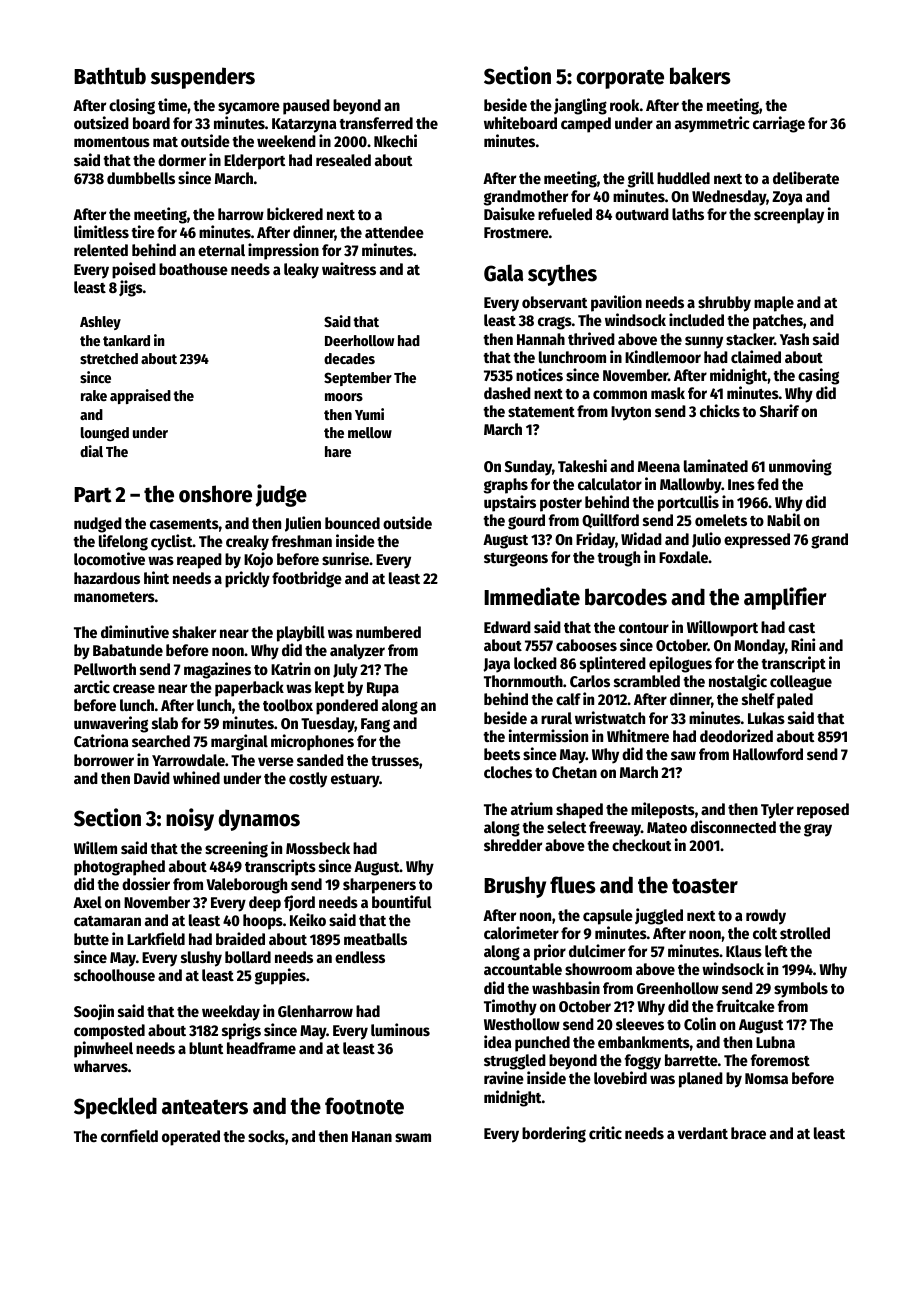 This screenshot has height=1311, width=924. I want to click on photographed, so click(119, 868).
